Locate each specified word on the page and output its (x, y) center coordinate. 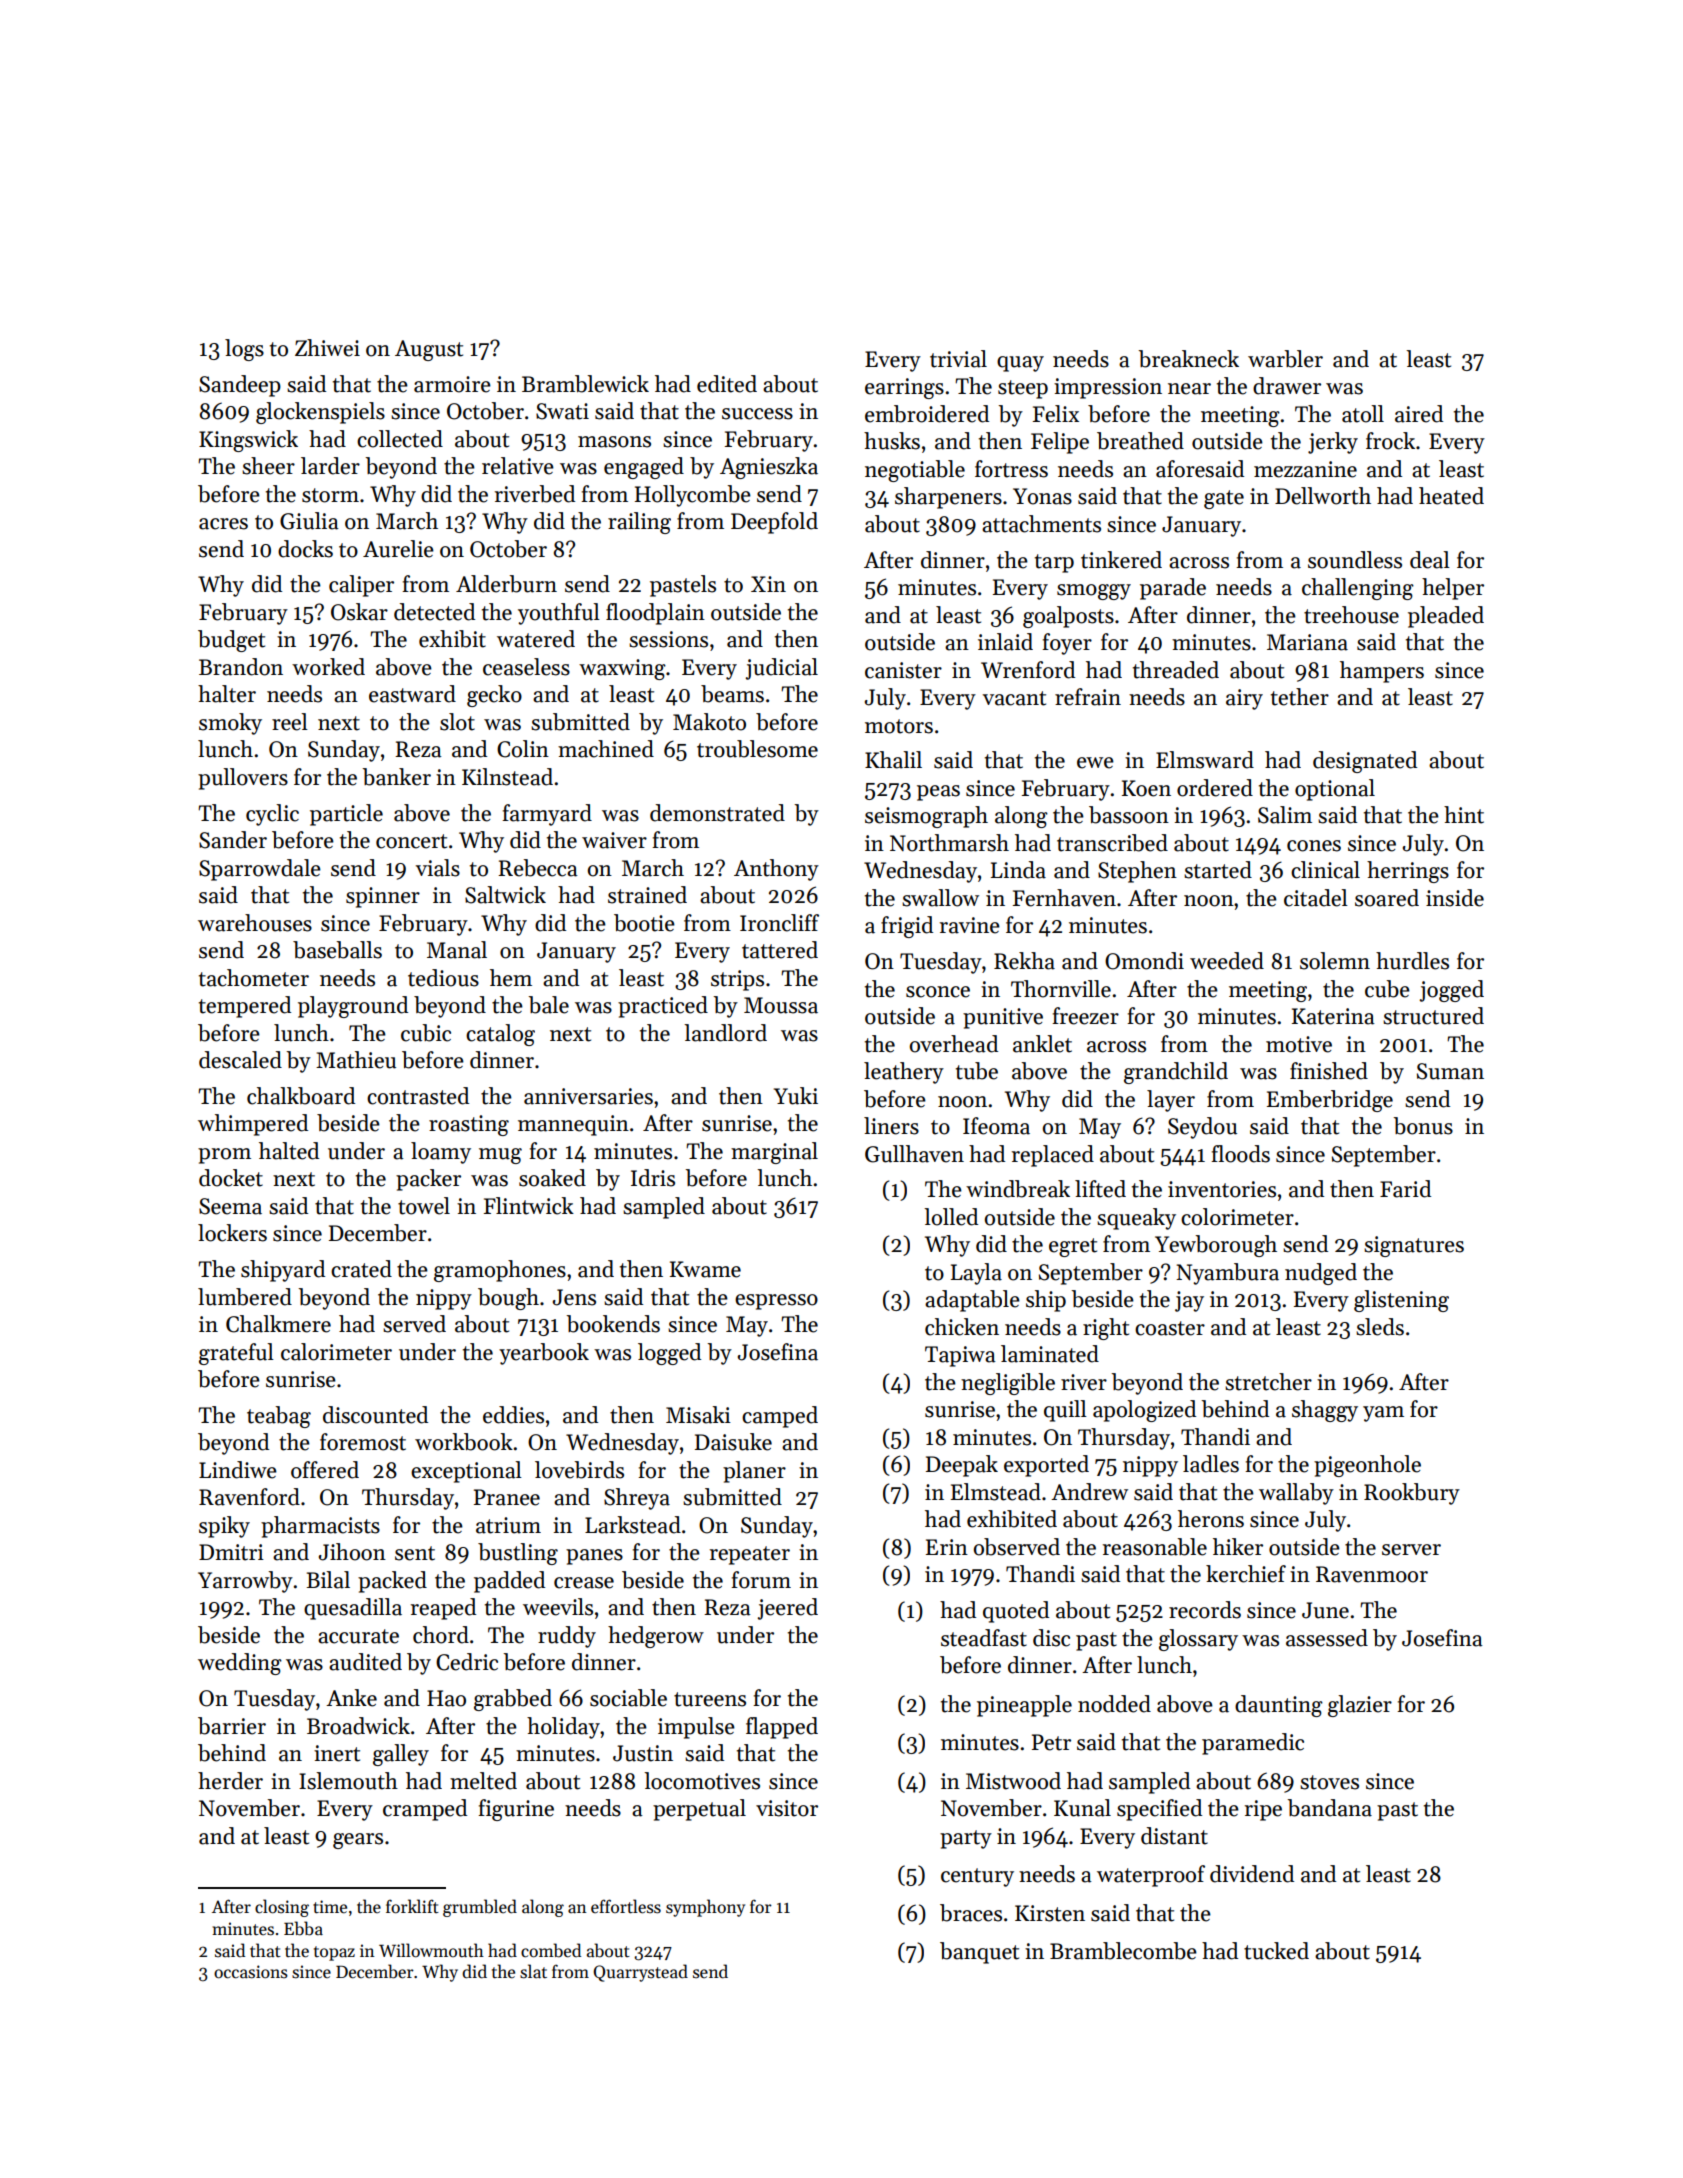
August (429, 350)
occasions (251, 1972)
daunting (1279, 1706)
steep (1023, 389)
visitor (787, 1808)
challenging (1358, 589)
